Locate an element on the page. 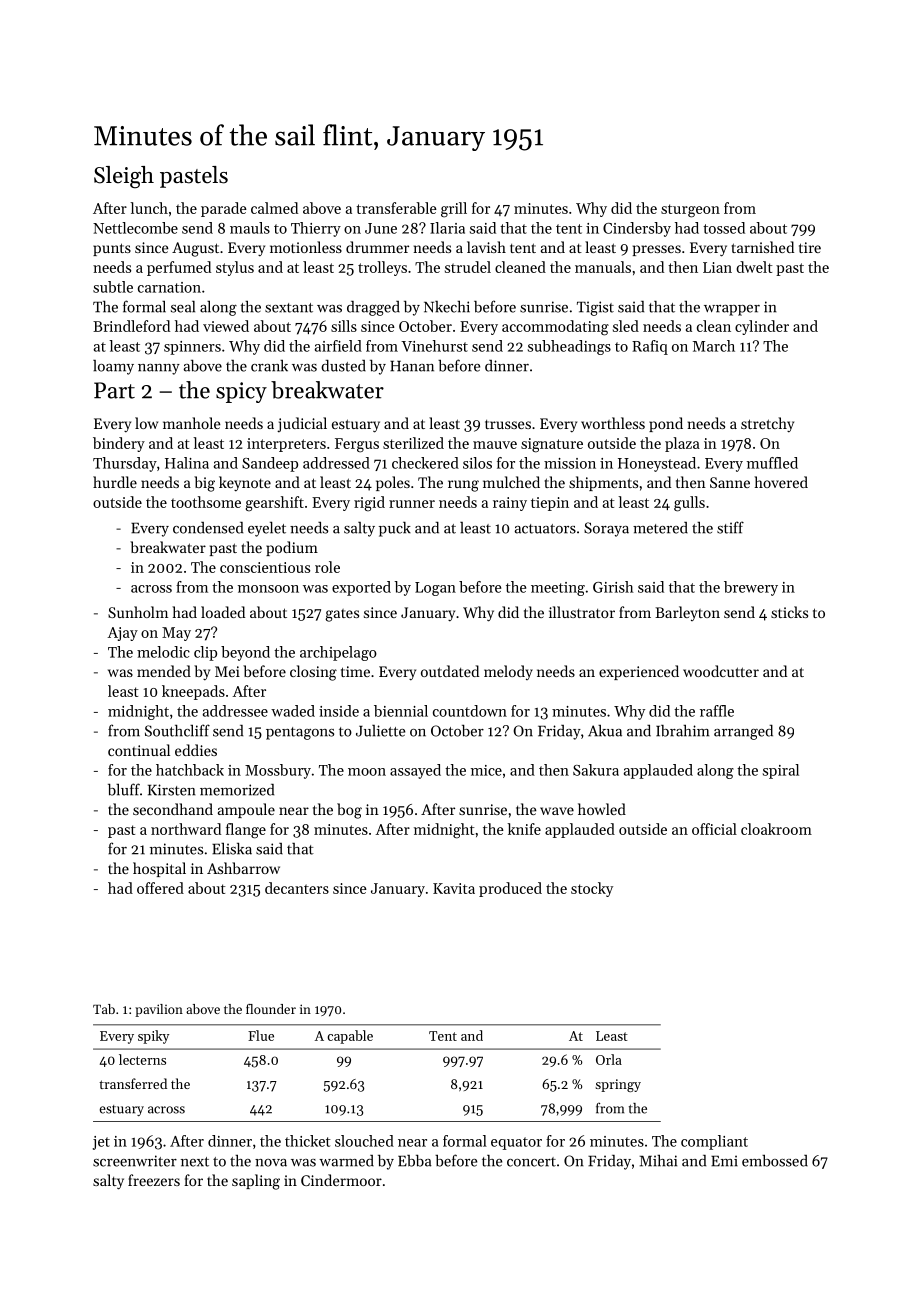  flounder is located at coordinates (271, 1009).
